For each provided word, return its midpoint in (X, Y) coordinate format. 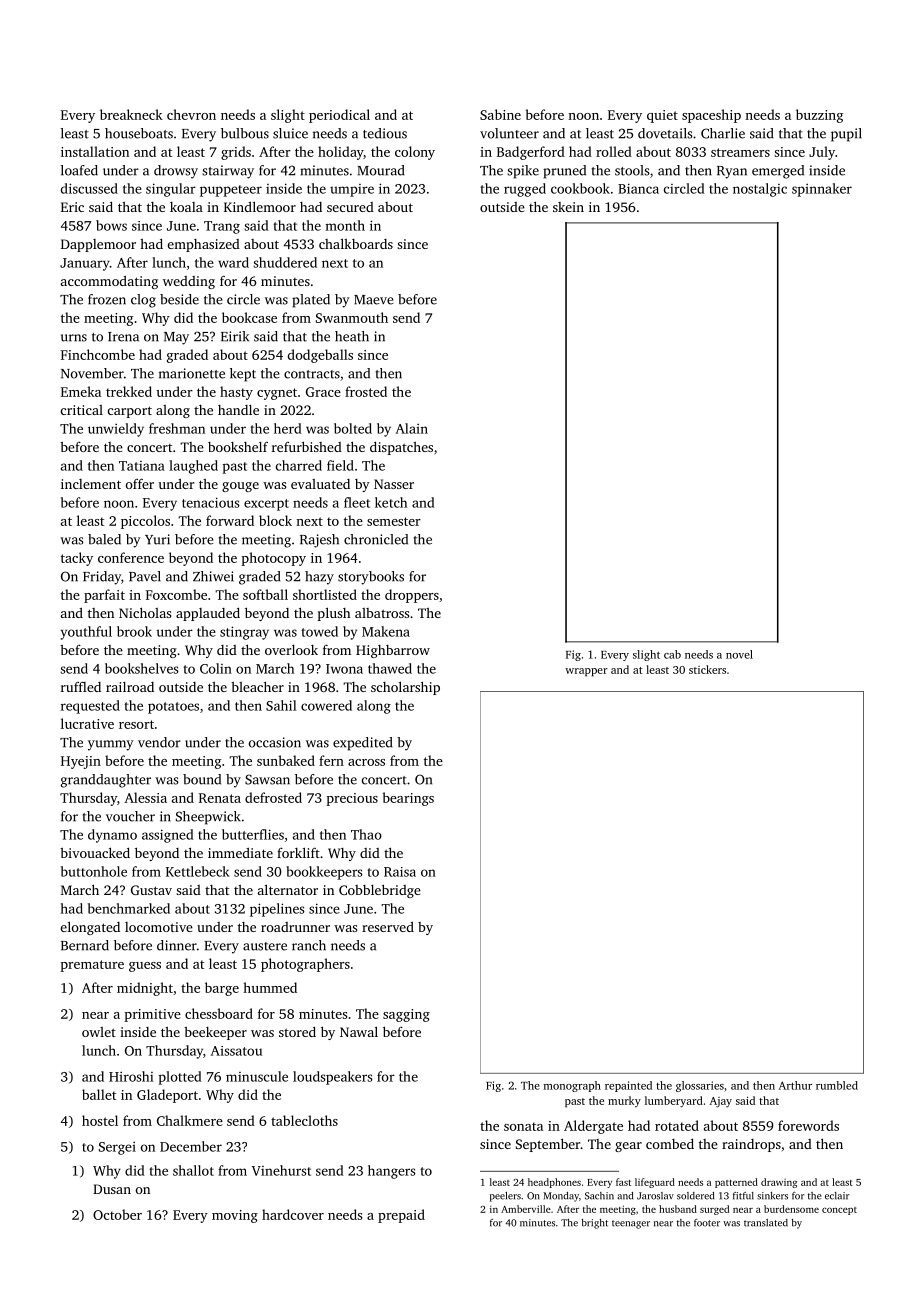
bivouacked (95, 852)
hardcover (293, 1214)
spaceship (711, 116)
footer (707, 1223)
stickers (707, 669)
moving (235, 1216)
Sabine (500, 114)
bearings (408, 799)
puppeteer (231, 191)
